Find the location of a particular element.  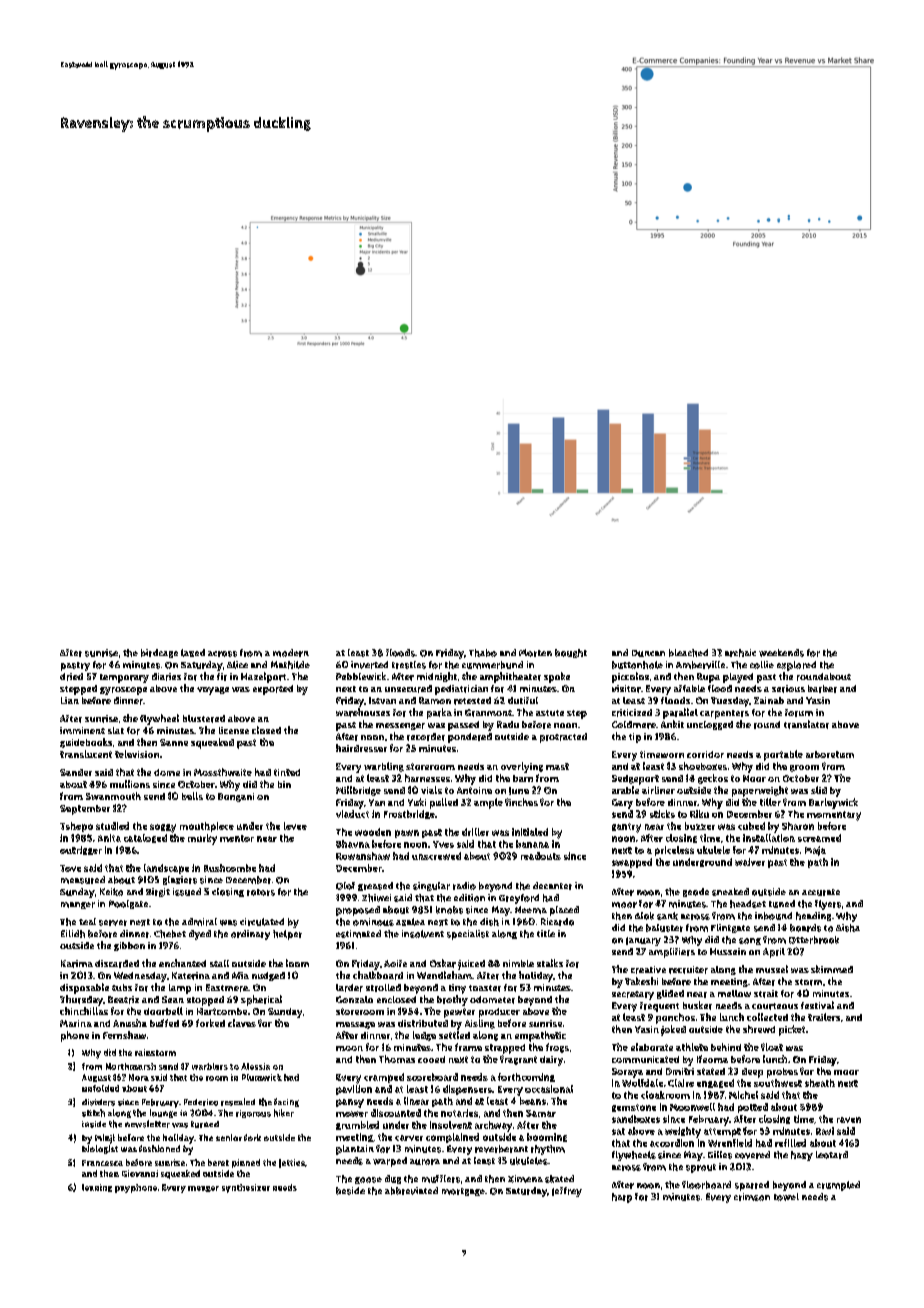

harnesses is located at coordinates (427, 778).
